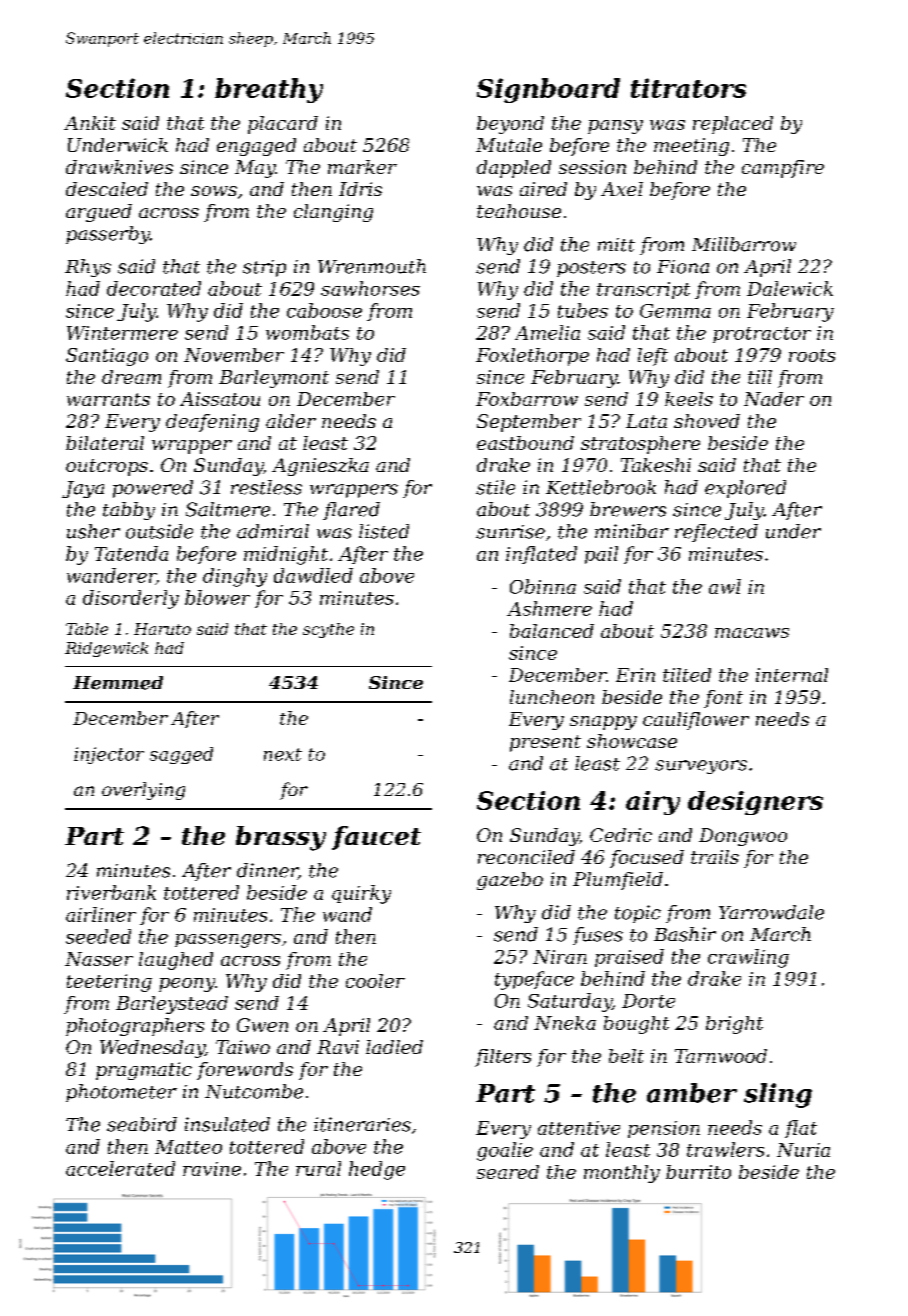 Image resolution: width=908 pixels, height=1316 pixels. Describe the element at coordinates (120, 1168) in the image. I see `accelerated` at that location.
